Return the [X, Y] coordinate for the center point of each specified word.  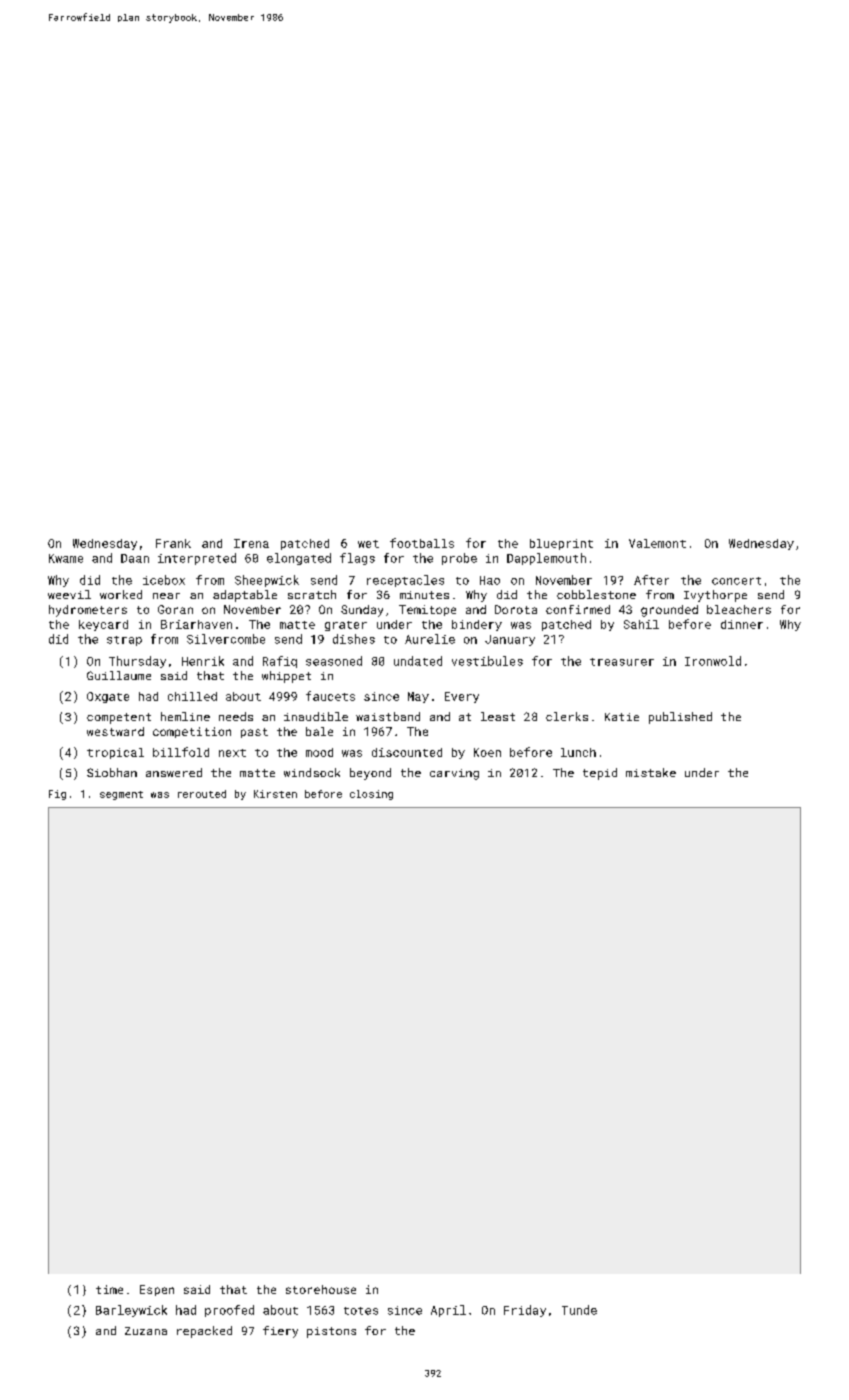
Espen [157, 1290]
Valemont [657, 543]
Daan [135, 558]
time [109, 1289]
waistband [388, 716]
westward [115, 731]
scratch [312, 594]
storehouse [321, 1289]
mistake [651, 772]
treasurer [622, 662]
